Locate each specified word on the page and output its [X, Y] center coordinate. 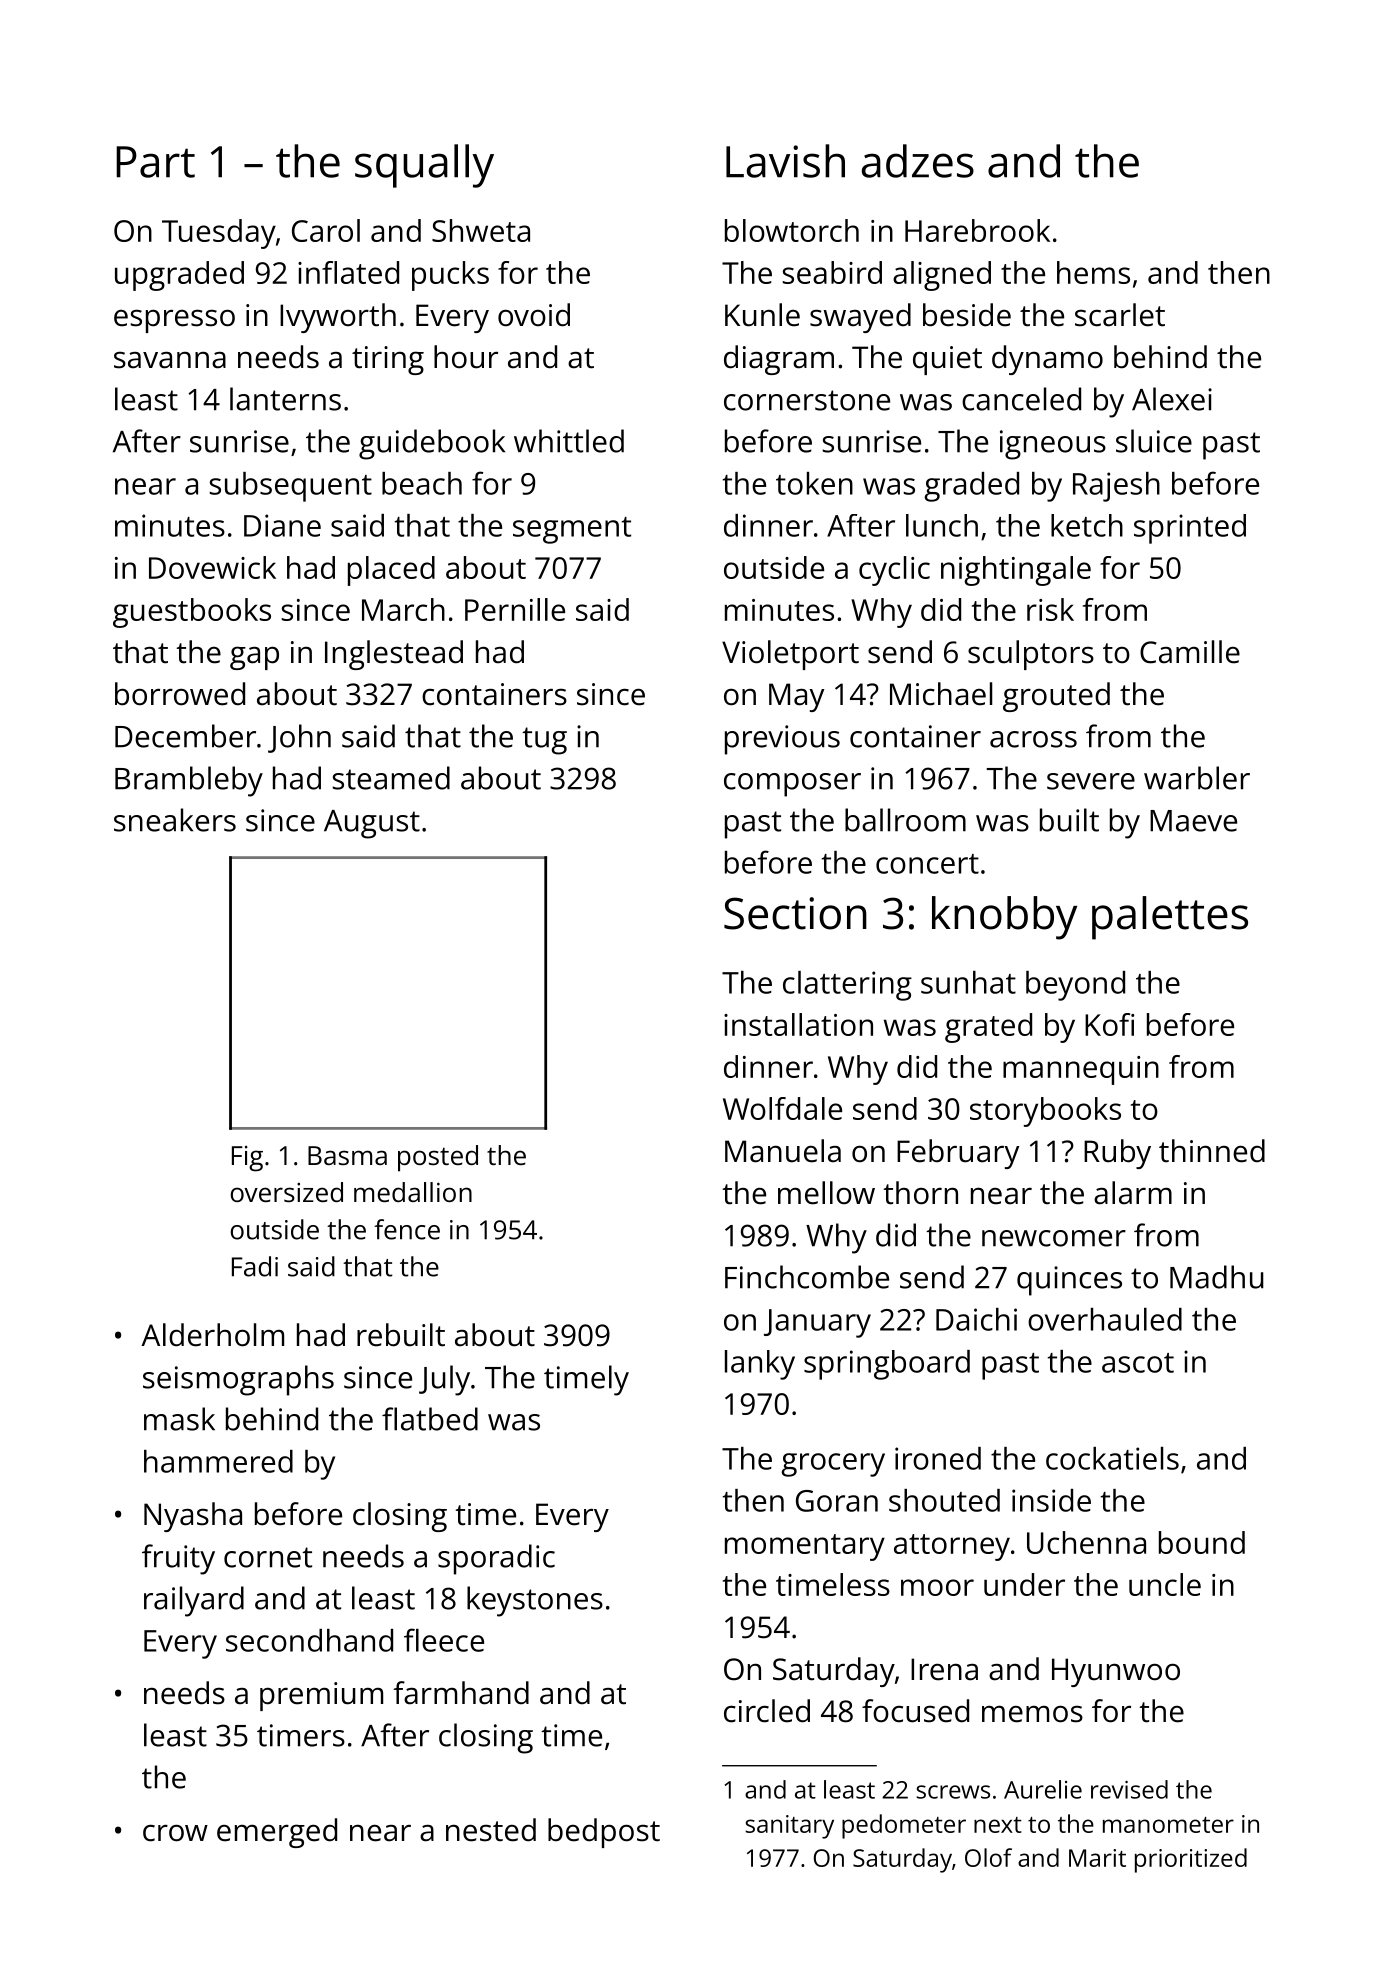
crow [175, 1833]
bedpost [604, 1833]
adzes [918, 161]
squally [424, 166]
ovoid [534, 315]
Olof [988, 1857]
